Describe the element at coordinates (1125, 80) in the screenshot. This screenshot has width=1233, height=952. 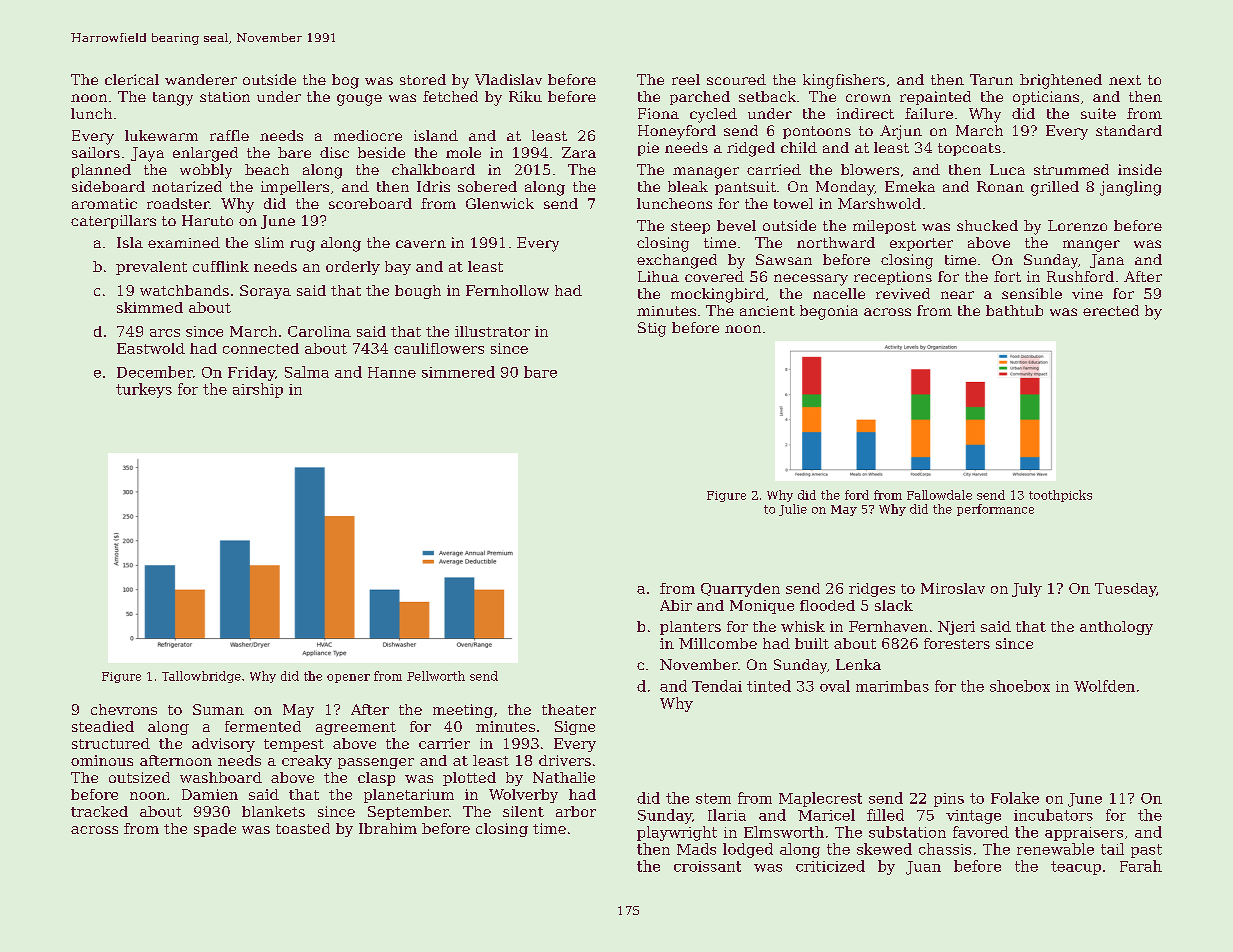
I see `next` at that location.
